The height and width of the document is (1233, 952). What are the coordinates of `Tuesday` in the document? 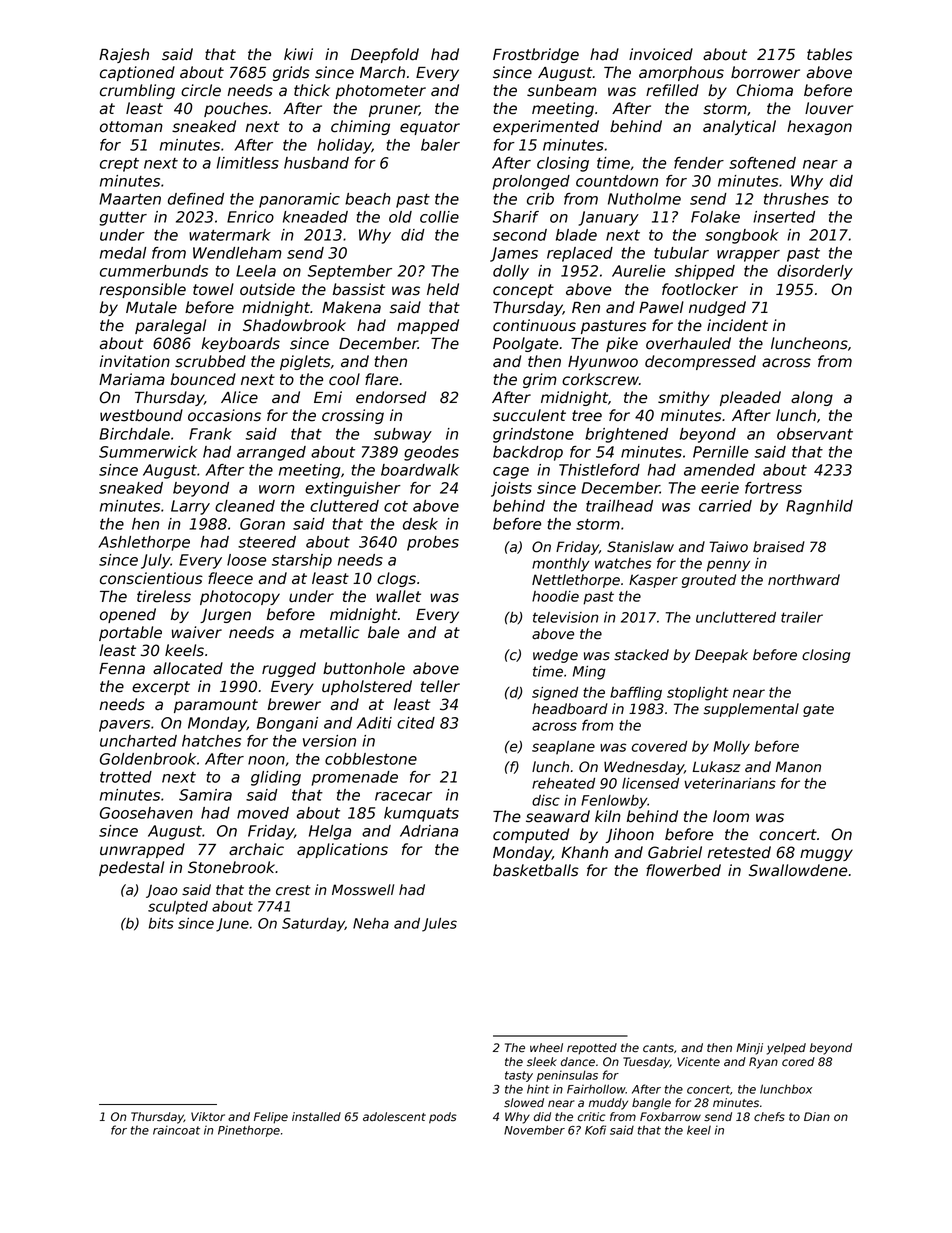 It's located at (646, 1063).
